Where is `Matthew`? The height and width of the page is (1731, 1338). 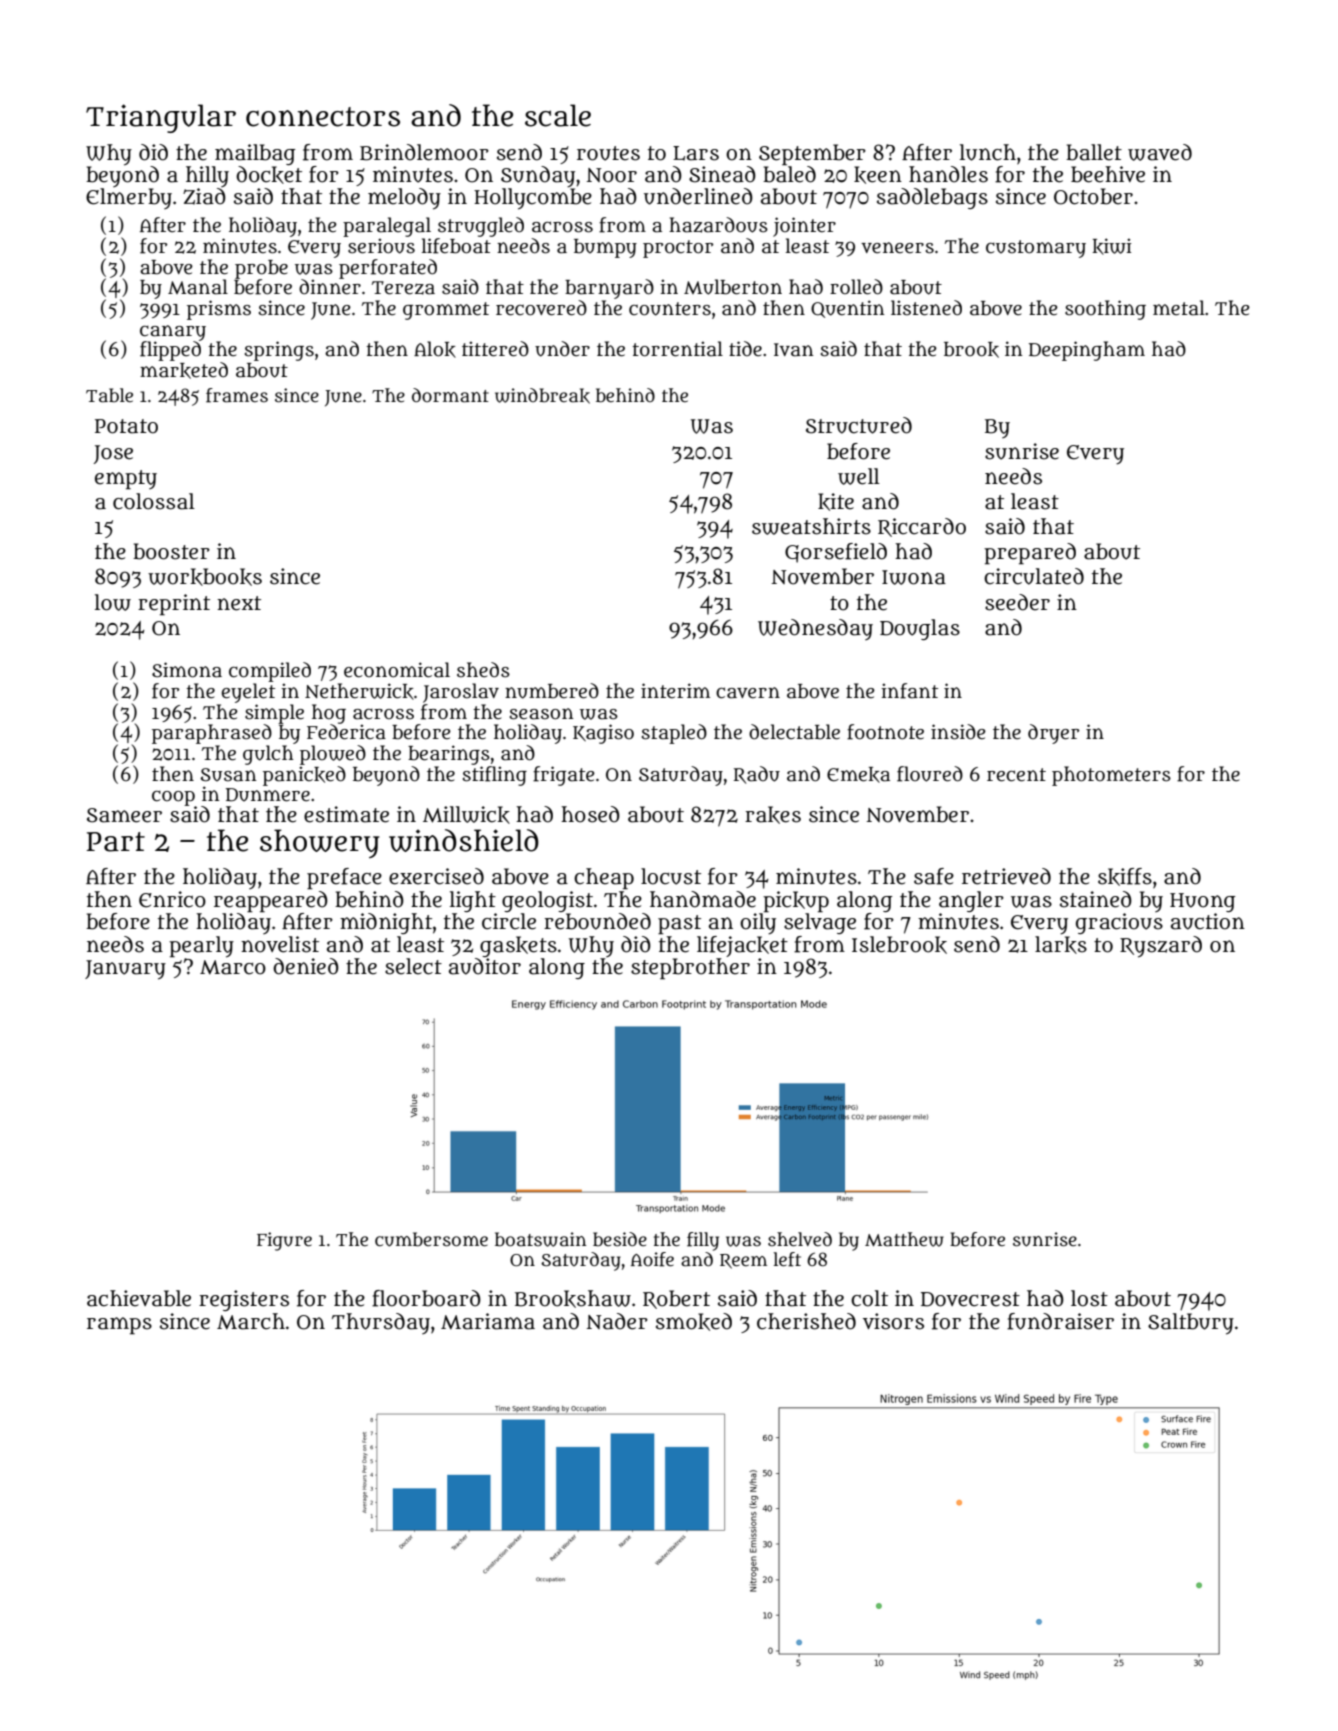
Matthew is located at coordinates (904, 1239).
